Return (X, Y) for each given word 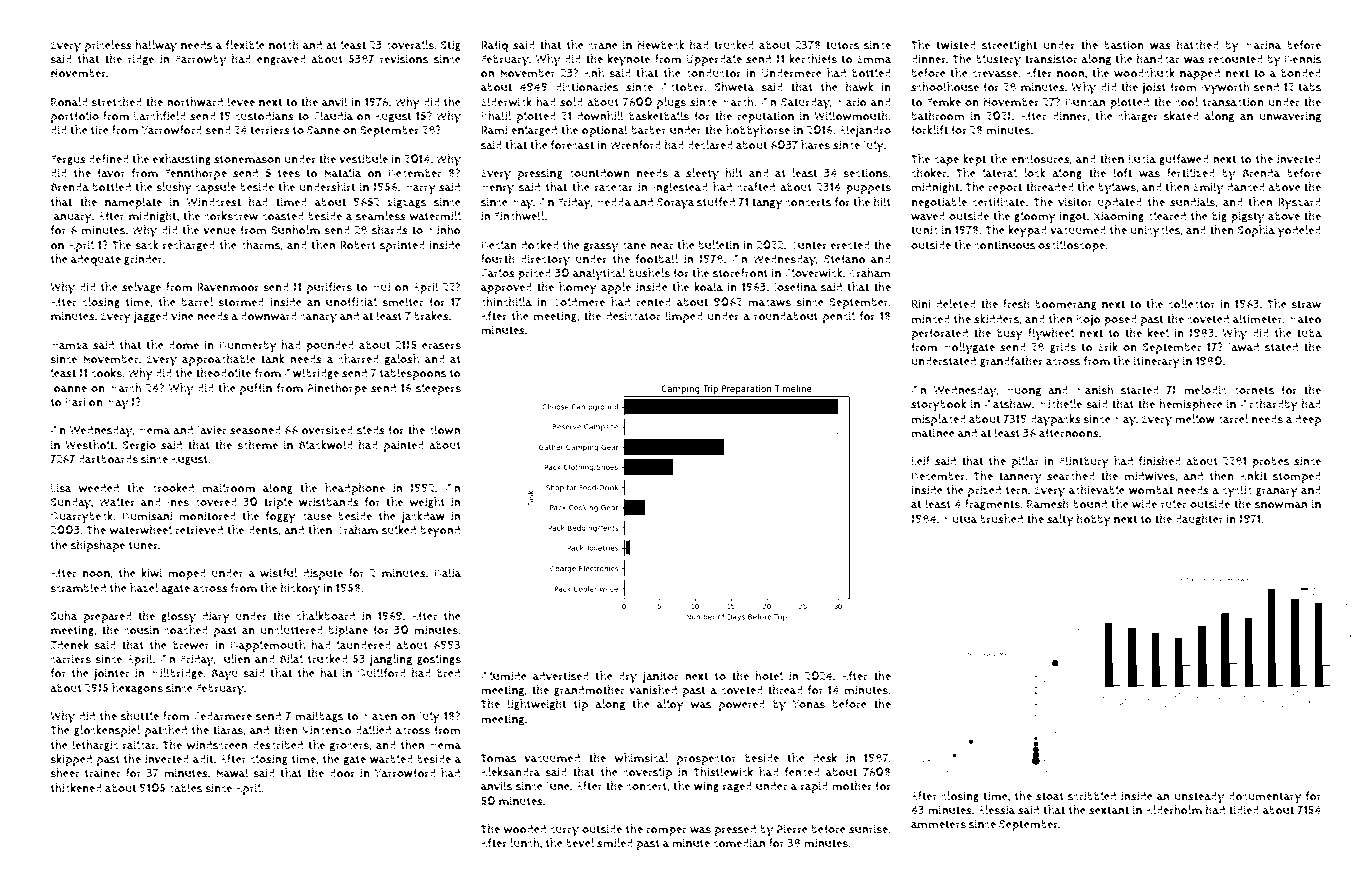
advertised (561, 676)
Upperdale (714, 60)
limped (684, 317)
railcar (139, 745)
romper (666, 832)
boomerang (1066, 305)
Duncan (1085, 102)
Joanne (68, 389)
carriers (71, 659)
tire (99, 130)
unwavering (1290, 117)
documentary (1265, 797)
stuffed (716, 202)
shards (390, 230)
